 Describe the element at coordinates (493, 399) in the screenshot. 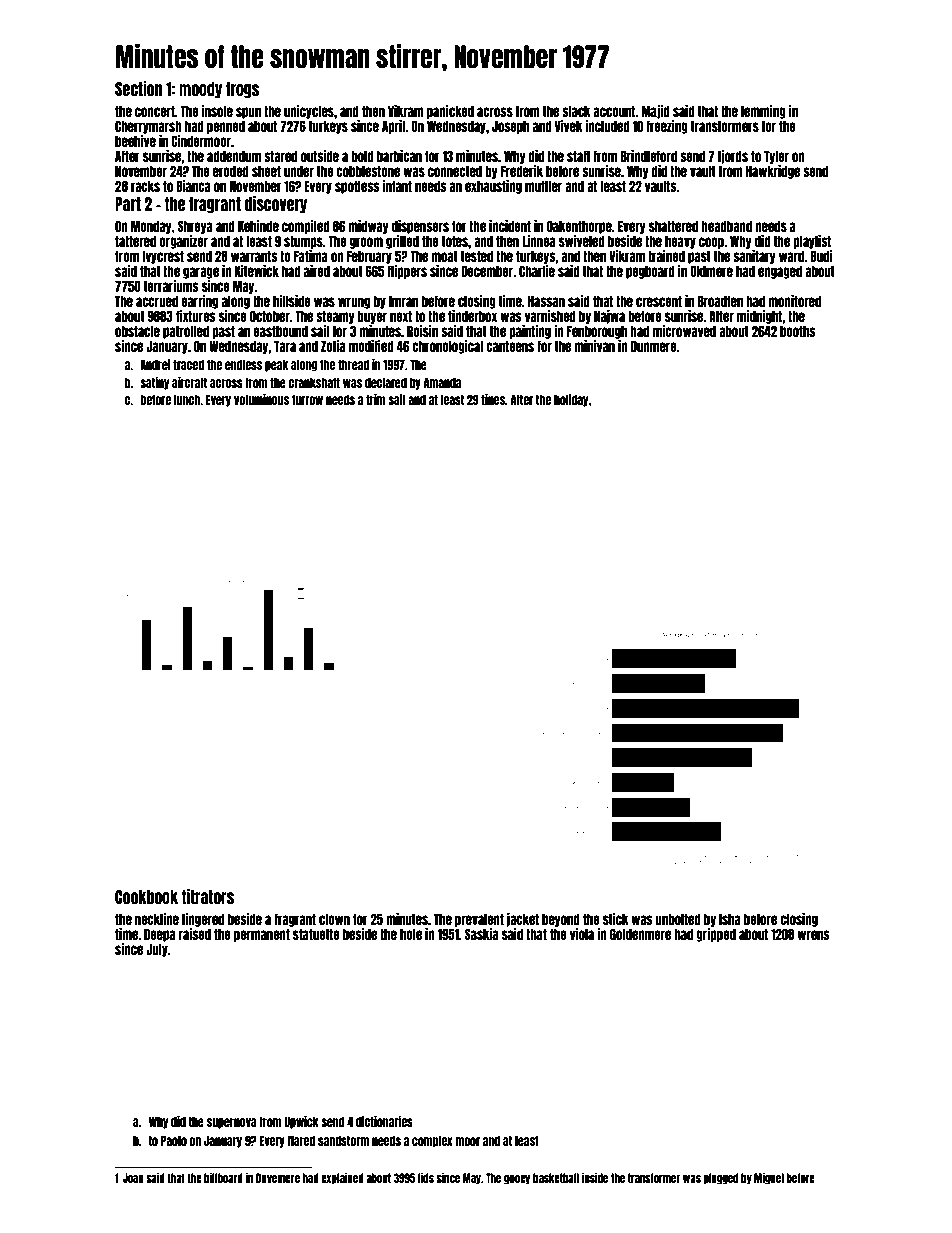

I see `tines` at that location.
